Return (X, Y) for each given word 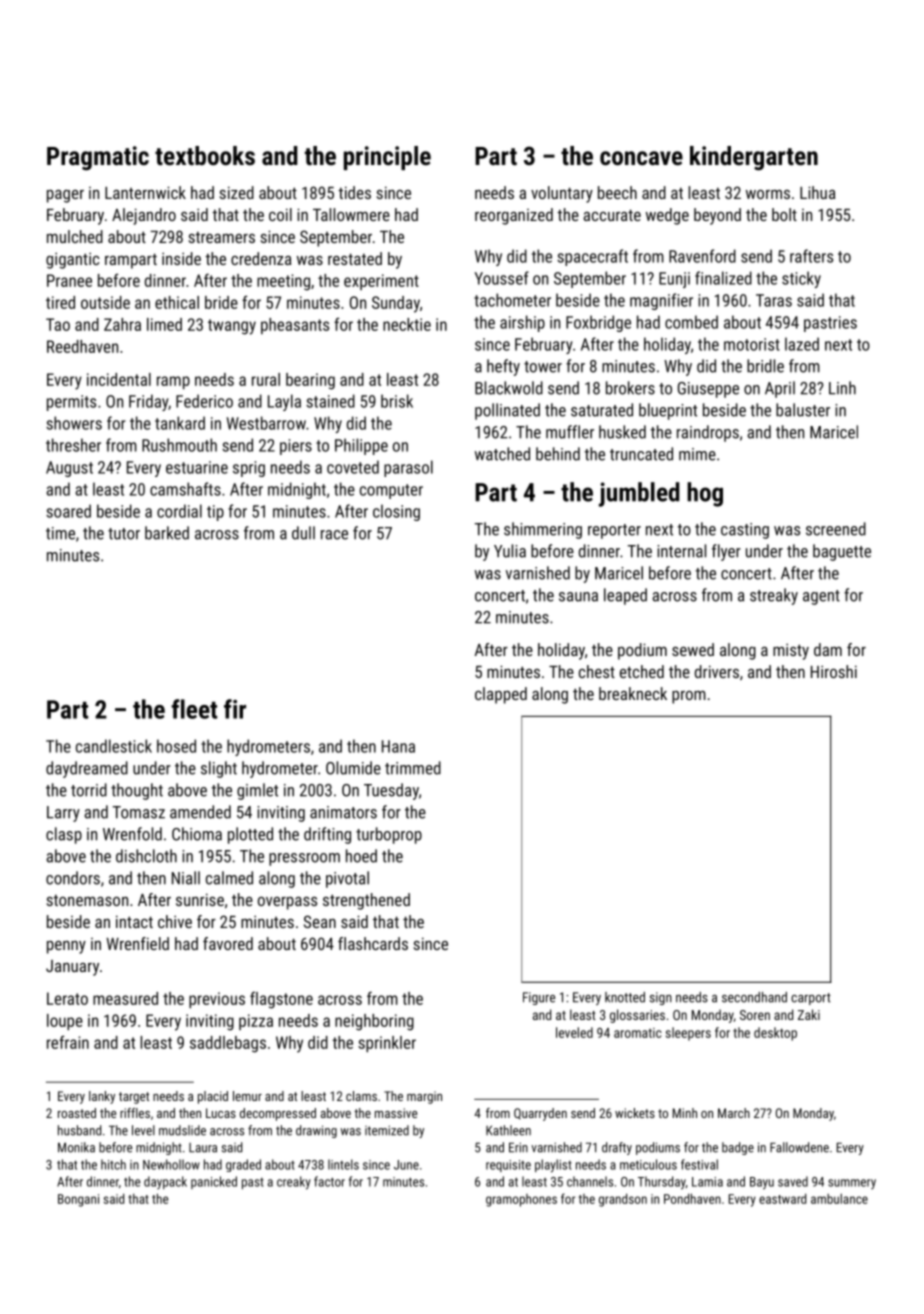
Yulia (510, 551)
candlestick (114, 746)
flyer (726, 552)
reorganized (514, 216)
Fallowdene (799, 1147)
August (69, 469)
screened (836, 529)
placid (213, 1097)
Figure (539, 998)
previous (217, 1000)
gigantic (73, 260)
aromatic (638, 1033)
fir (235, 709)
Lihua (817, 192)
